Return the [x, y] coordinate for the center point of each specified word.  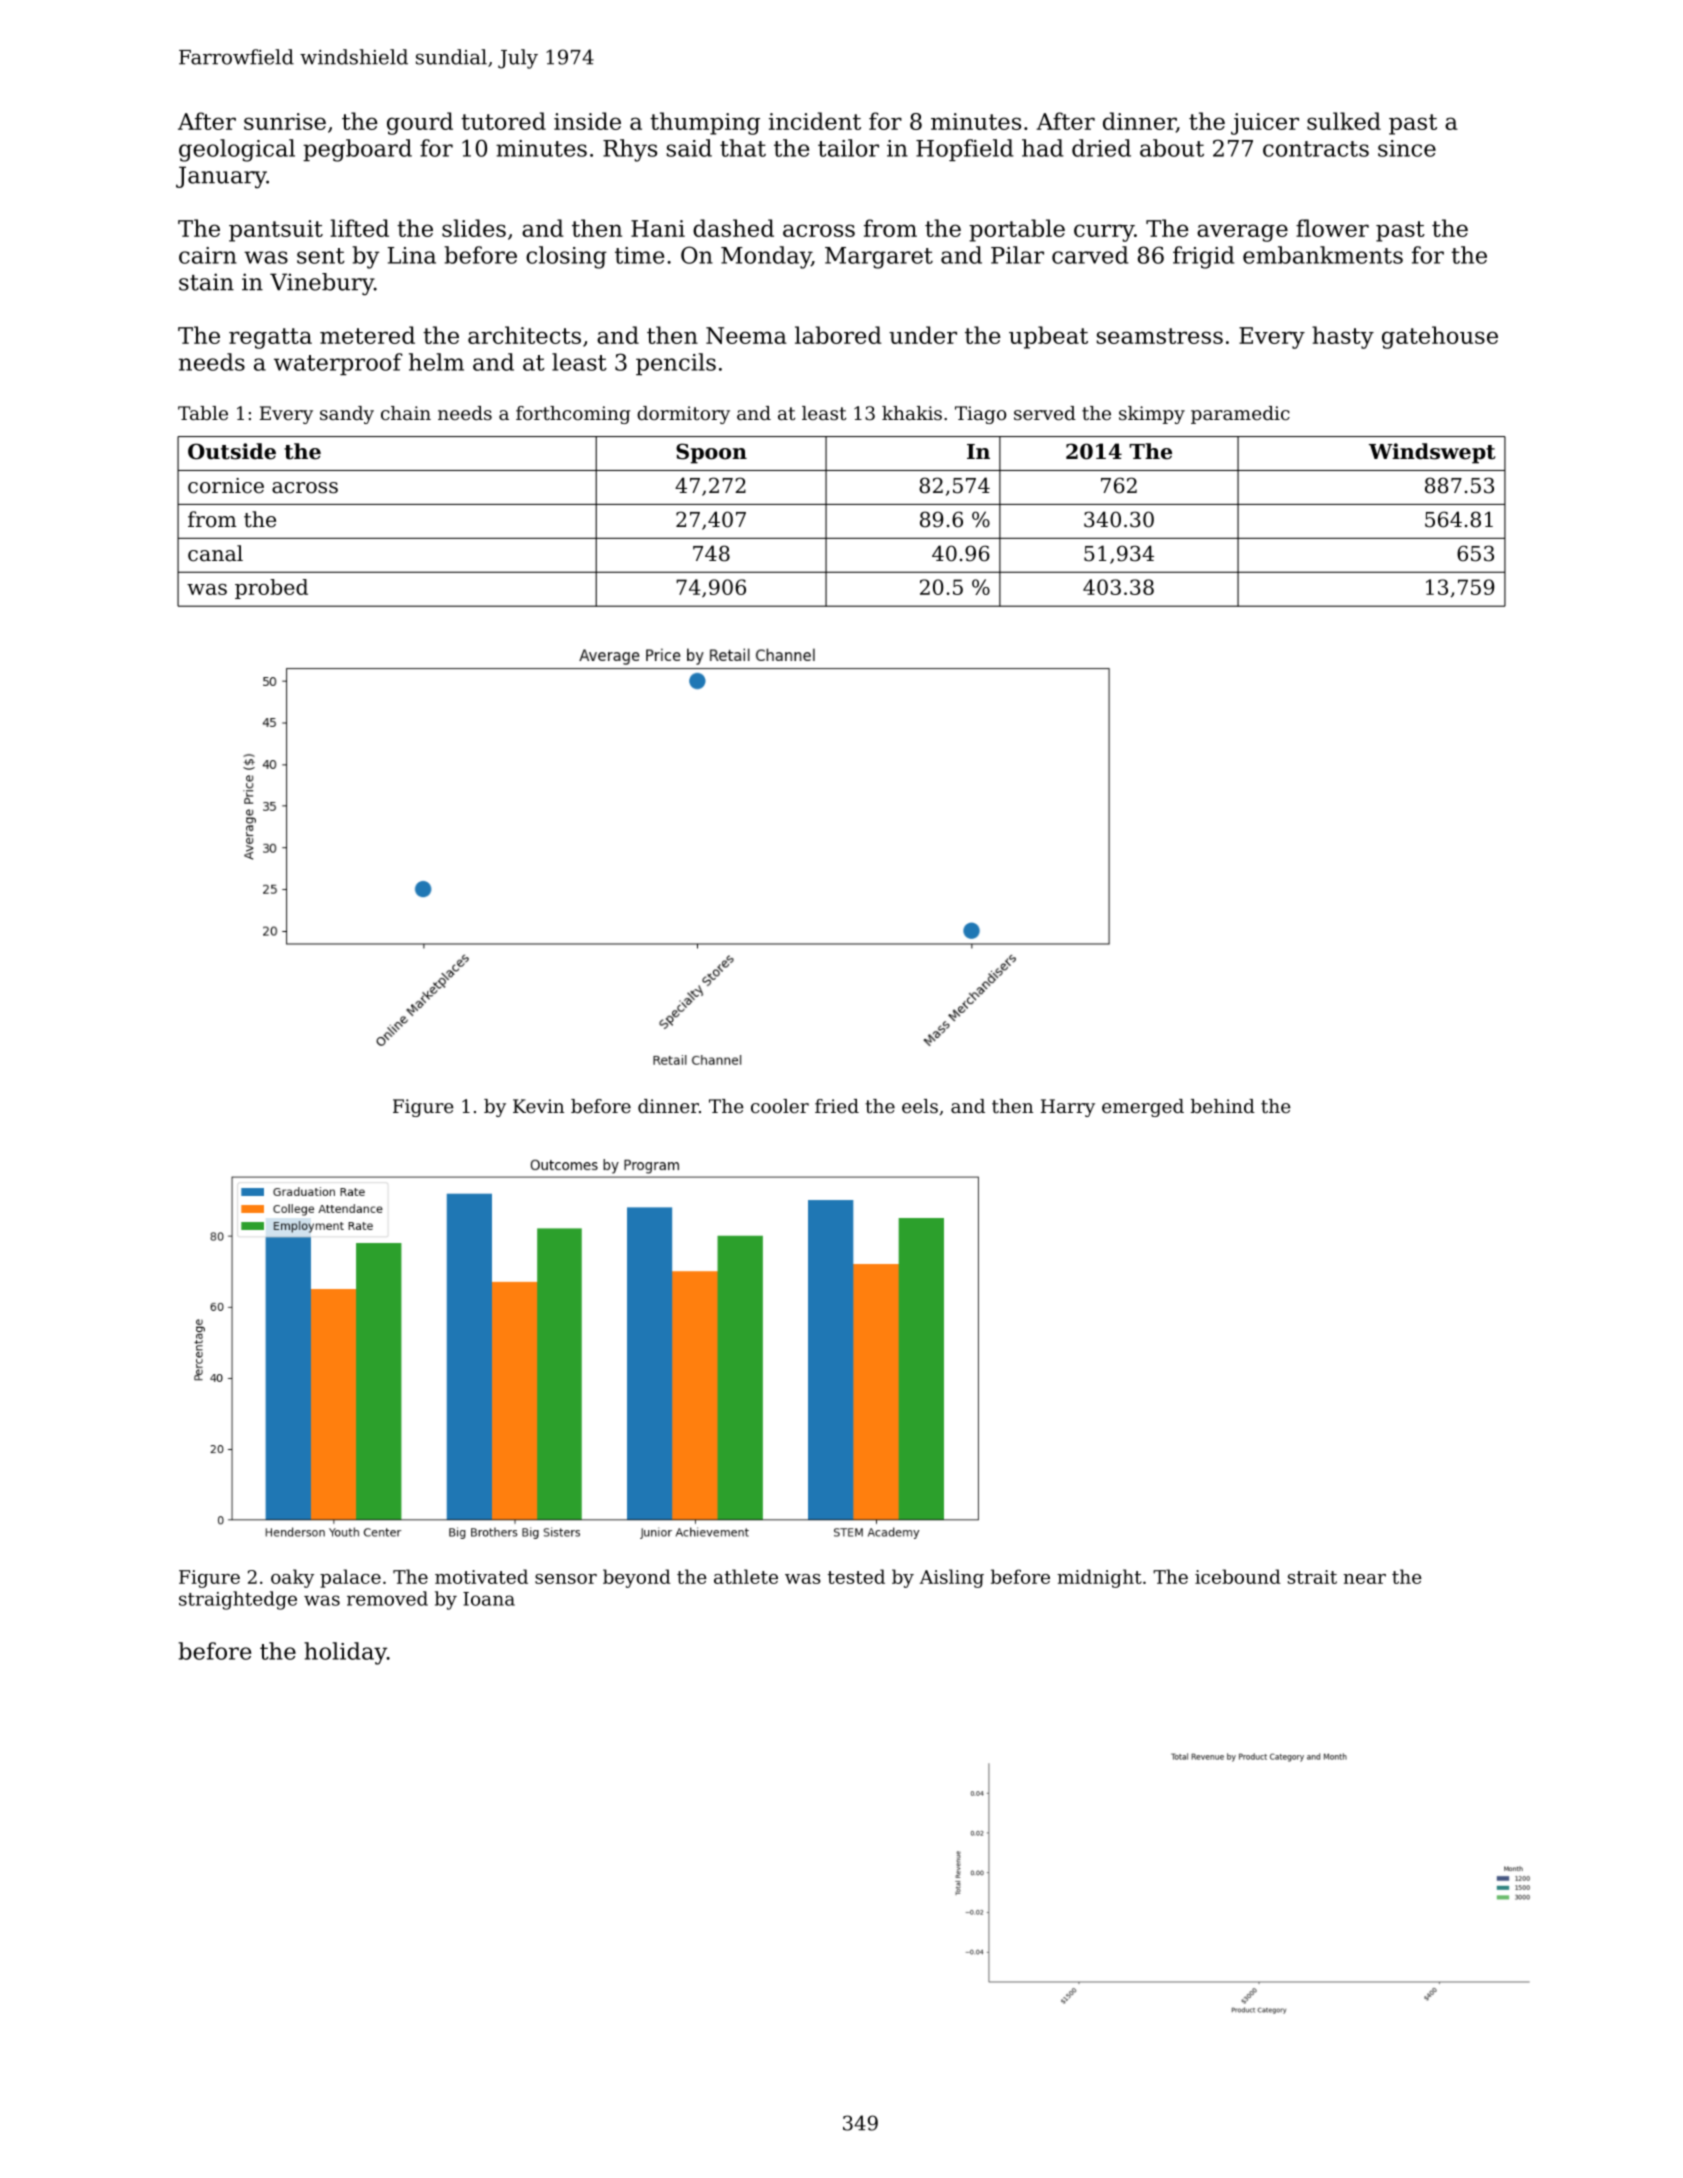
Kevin [538, 1106]
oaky [292, 1578]
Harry [1068, 1108]
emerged [1143, 1108]
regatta [270, 338]
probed [271, 589]
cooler [780, 1106]
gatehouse [1440, 337]
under [923, 335]
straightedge [238, 1600]
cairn [208, 255]
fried [837, 1106]
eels [920, 1106]
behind [1223, 1106]
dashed [733, 228]
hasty [1343, 337]
